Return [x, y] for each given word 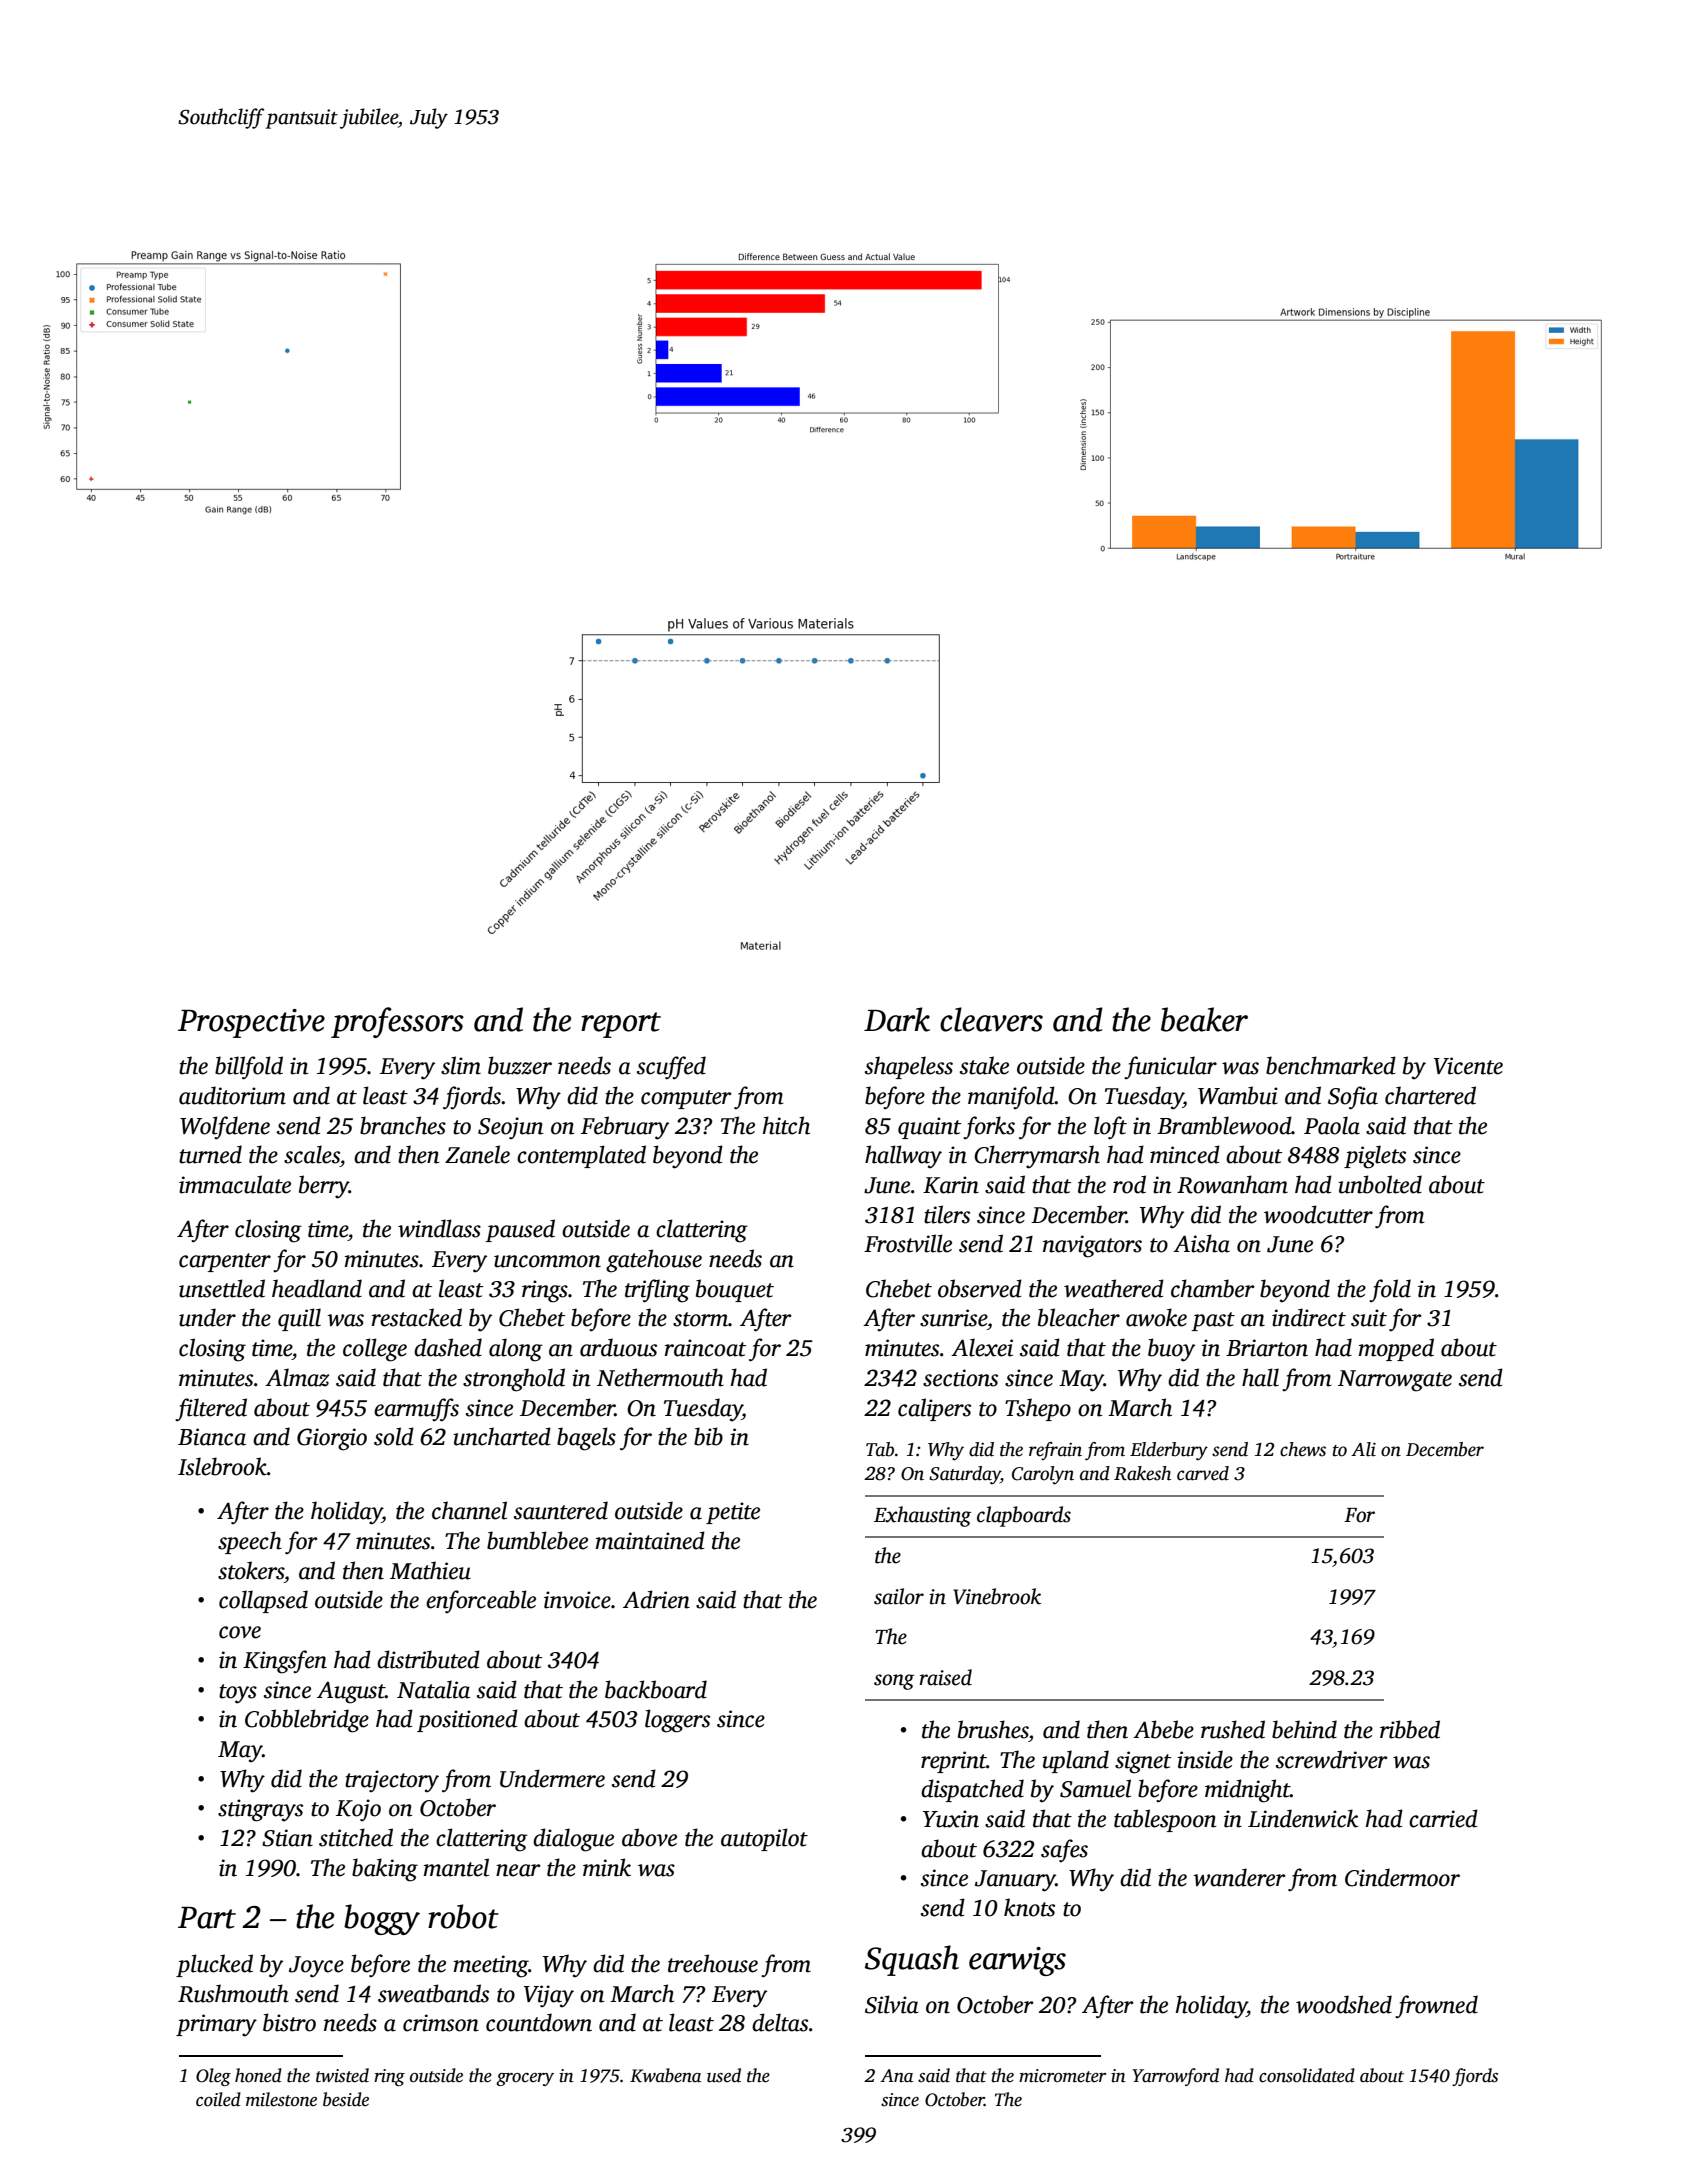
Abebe [1163, 1729]
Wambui [1238, 1095]
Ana [896, 2076]
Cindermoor [1402, 1877]
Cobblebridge [307, 1721]
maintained [650, 1540]
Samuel [1095, 1788]
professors [397, 1022]
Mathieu [430, 1570]
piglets [1375, 1157]
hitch [786, 1125]
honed [258, 2075]
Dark [897, 1019]
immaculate [235, 1184]
